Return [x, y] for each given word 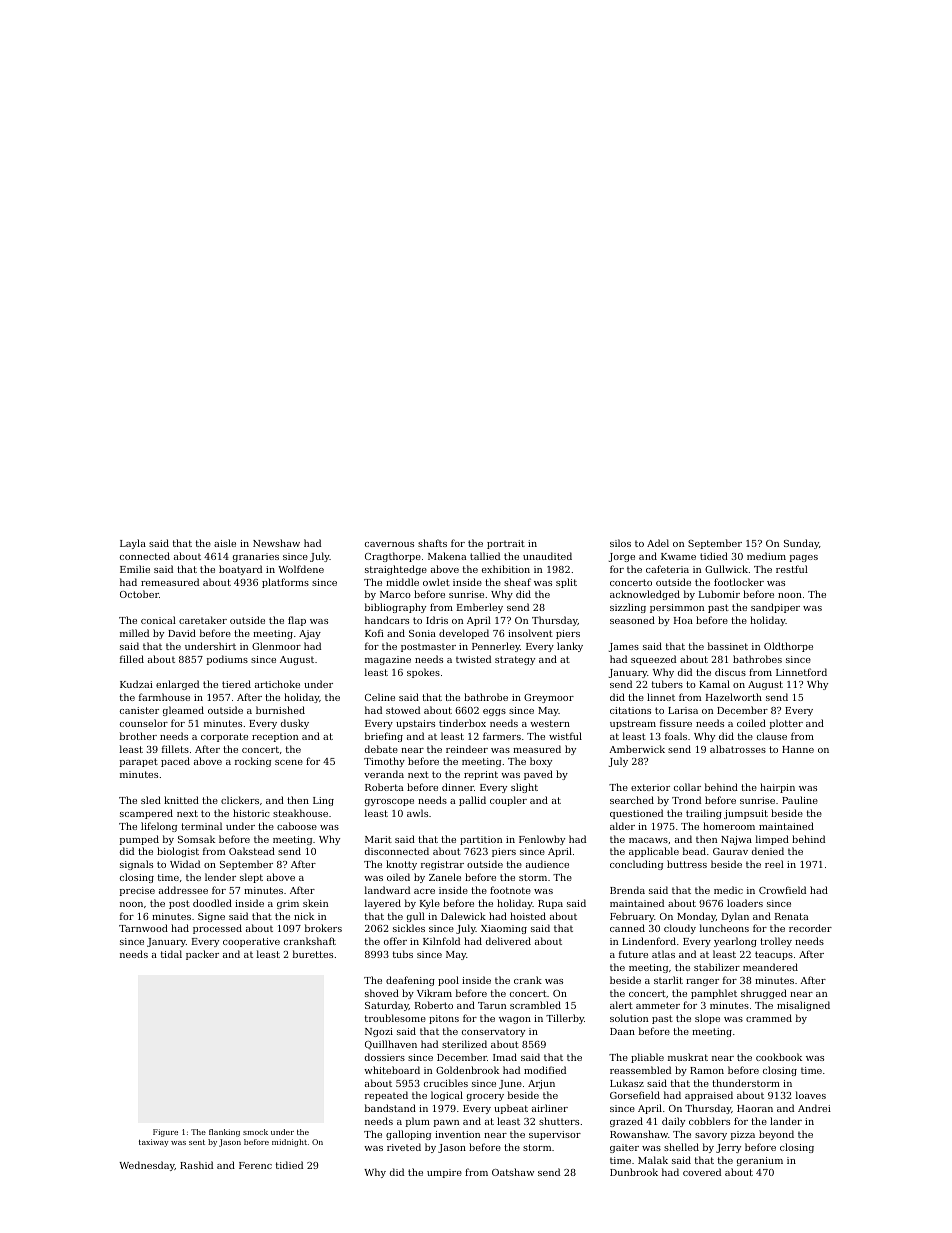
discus [730, 672]
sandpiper [775, 608]
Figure [165, 1133]
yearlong [735, 942]
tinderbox [462, 723]
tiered [236, 684]
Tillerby [565, 1019]
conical [158, 620]
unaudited [547, 556]
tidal [171, 954]
